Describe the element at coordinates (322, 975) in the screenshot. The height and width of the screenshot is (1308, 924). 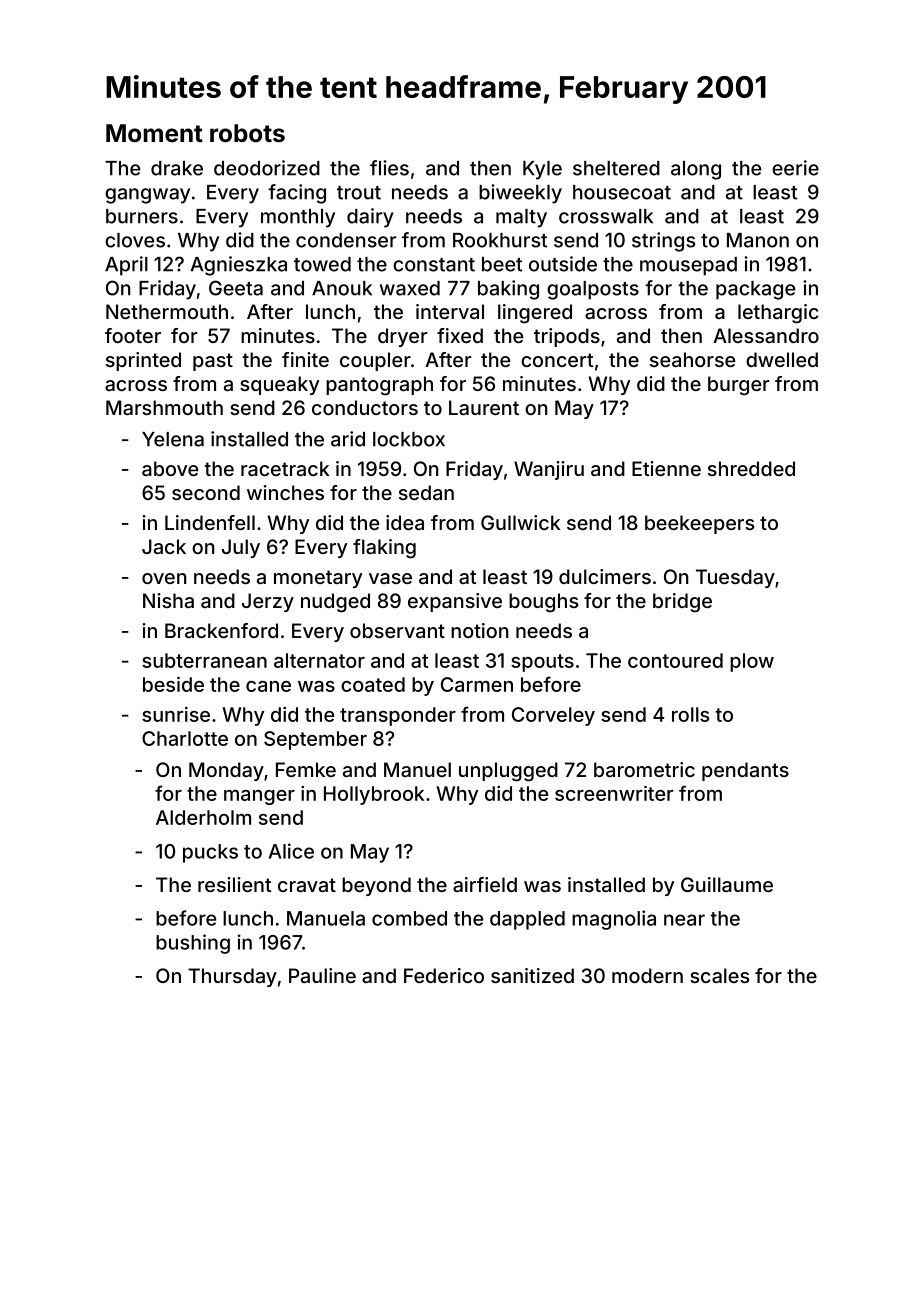
I see `Pauline` at that location.
